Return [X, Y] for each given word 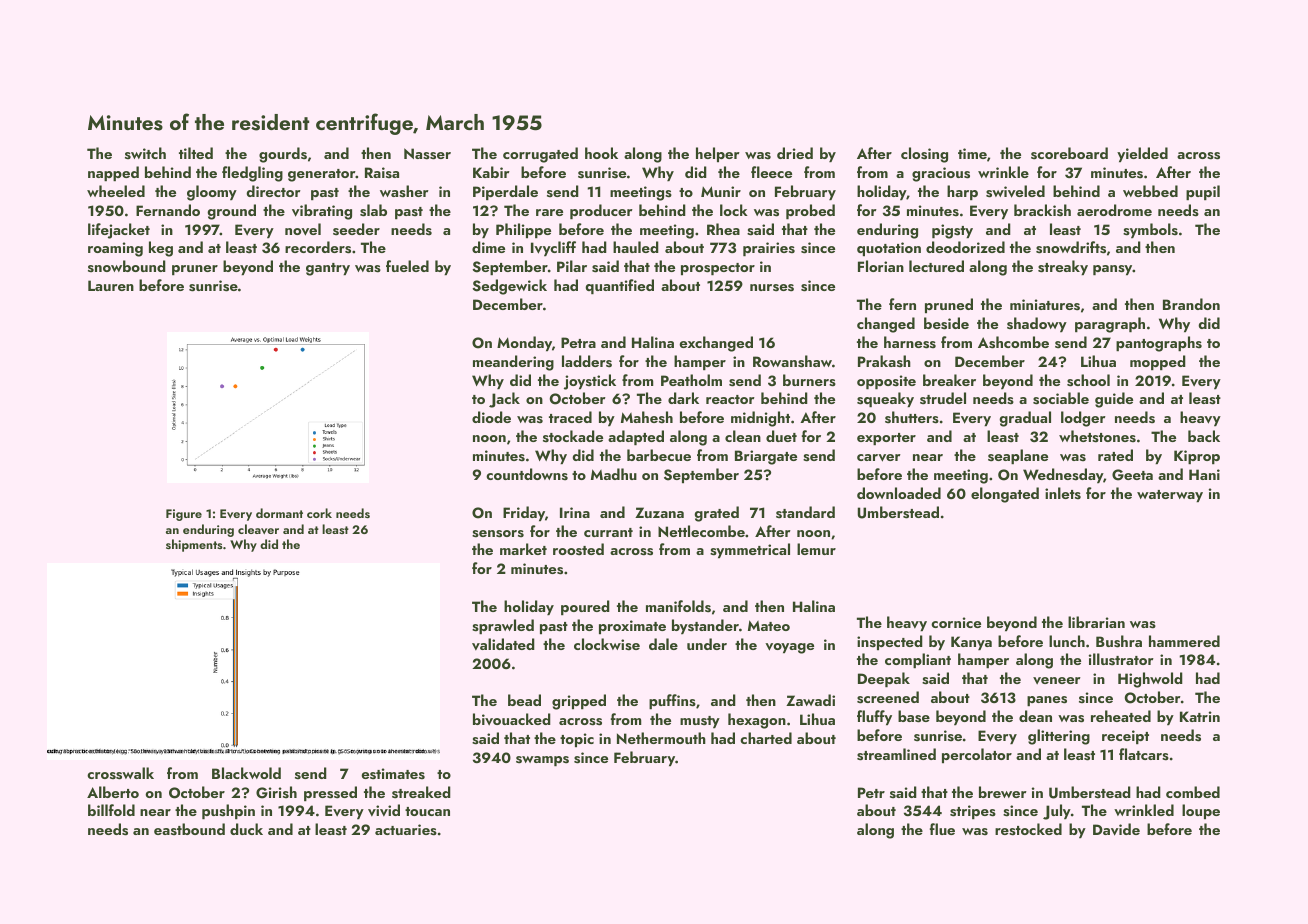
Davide [1116, 829]
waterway [1170, 496]
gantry [328, 269]
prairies [769, 249]
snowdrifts [1071, 247]
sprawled [503, 626]
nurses [772, 288]
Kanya [971, 643]
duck [246, 829]
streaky [1063, 267]
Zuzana [659, 512]
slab [373, 210]
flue [942, 829]
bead [524, 700]
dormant [279, 513]
